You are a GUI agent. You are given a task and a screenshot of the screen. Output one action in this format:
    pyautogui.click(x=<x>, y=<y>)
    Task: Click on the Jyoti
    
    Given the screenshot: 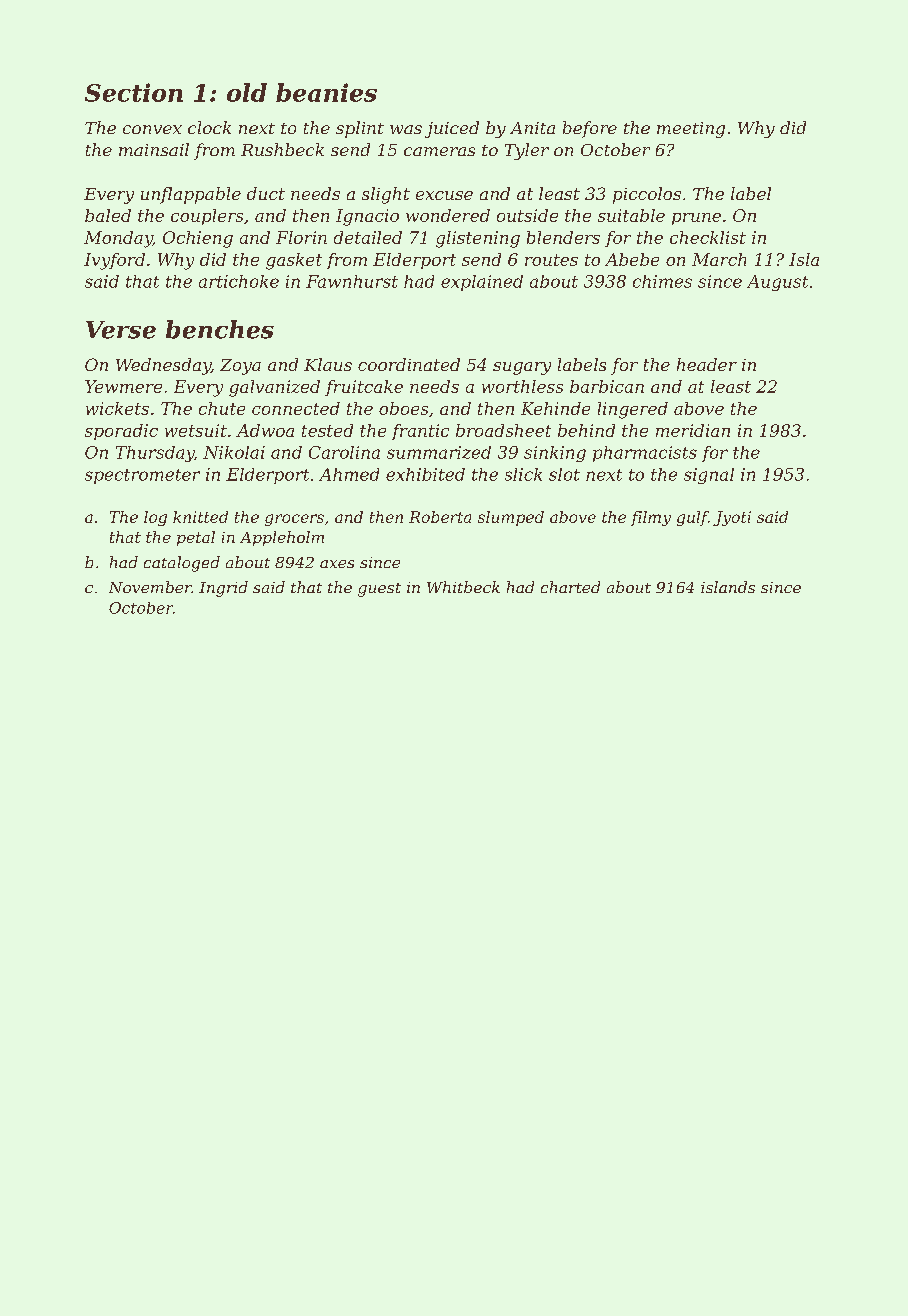 What is the action you would take?
    pyautogui.click(x=732, y=518)
